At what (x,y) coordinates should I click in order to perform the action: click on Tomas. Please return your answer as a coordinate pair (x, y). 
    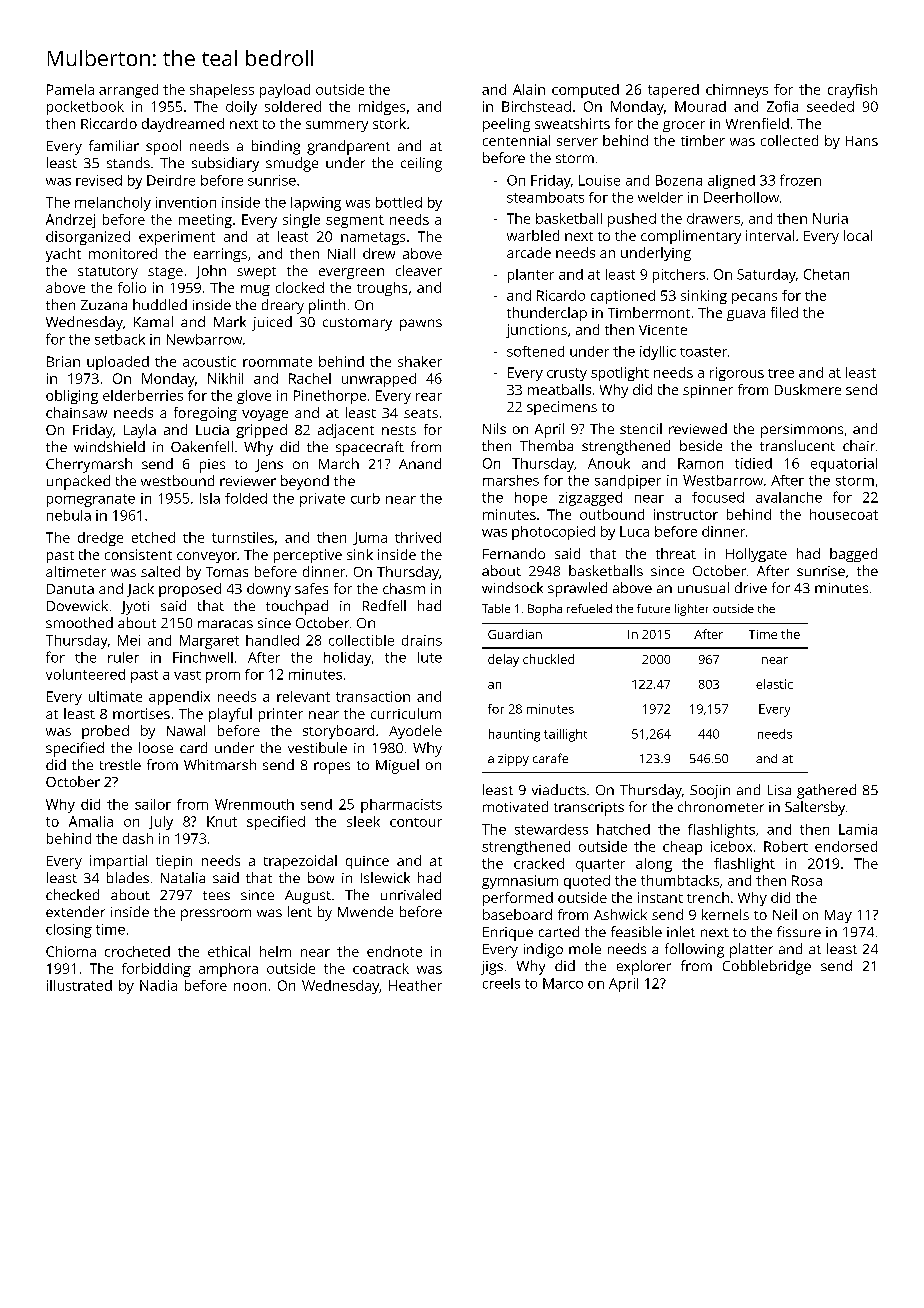
    Looking at the image, I should click on (227, 572).
